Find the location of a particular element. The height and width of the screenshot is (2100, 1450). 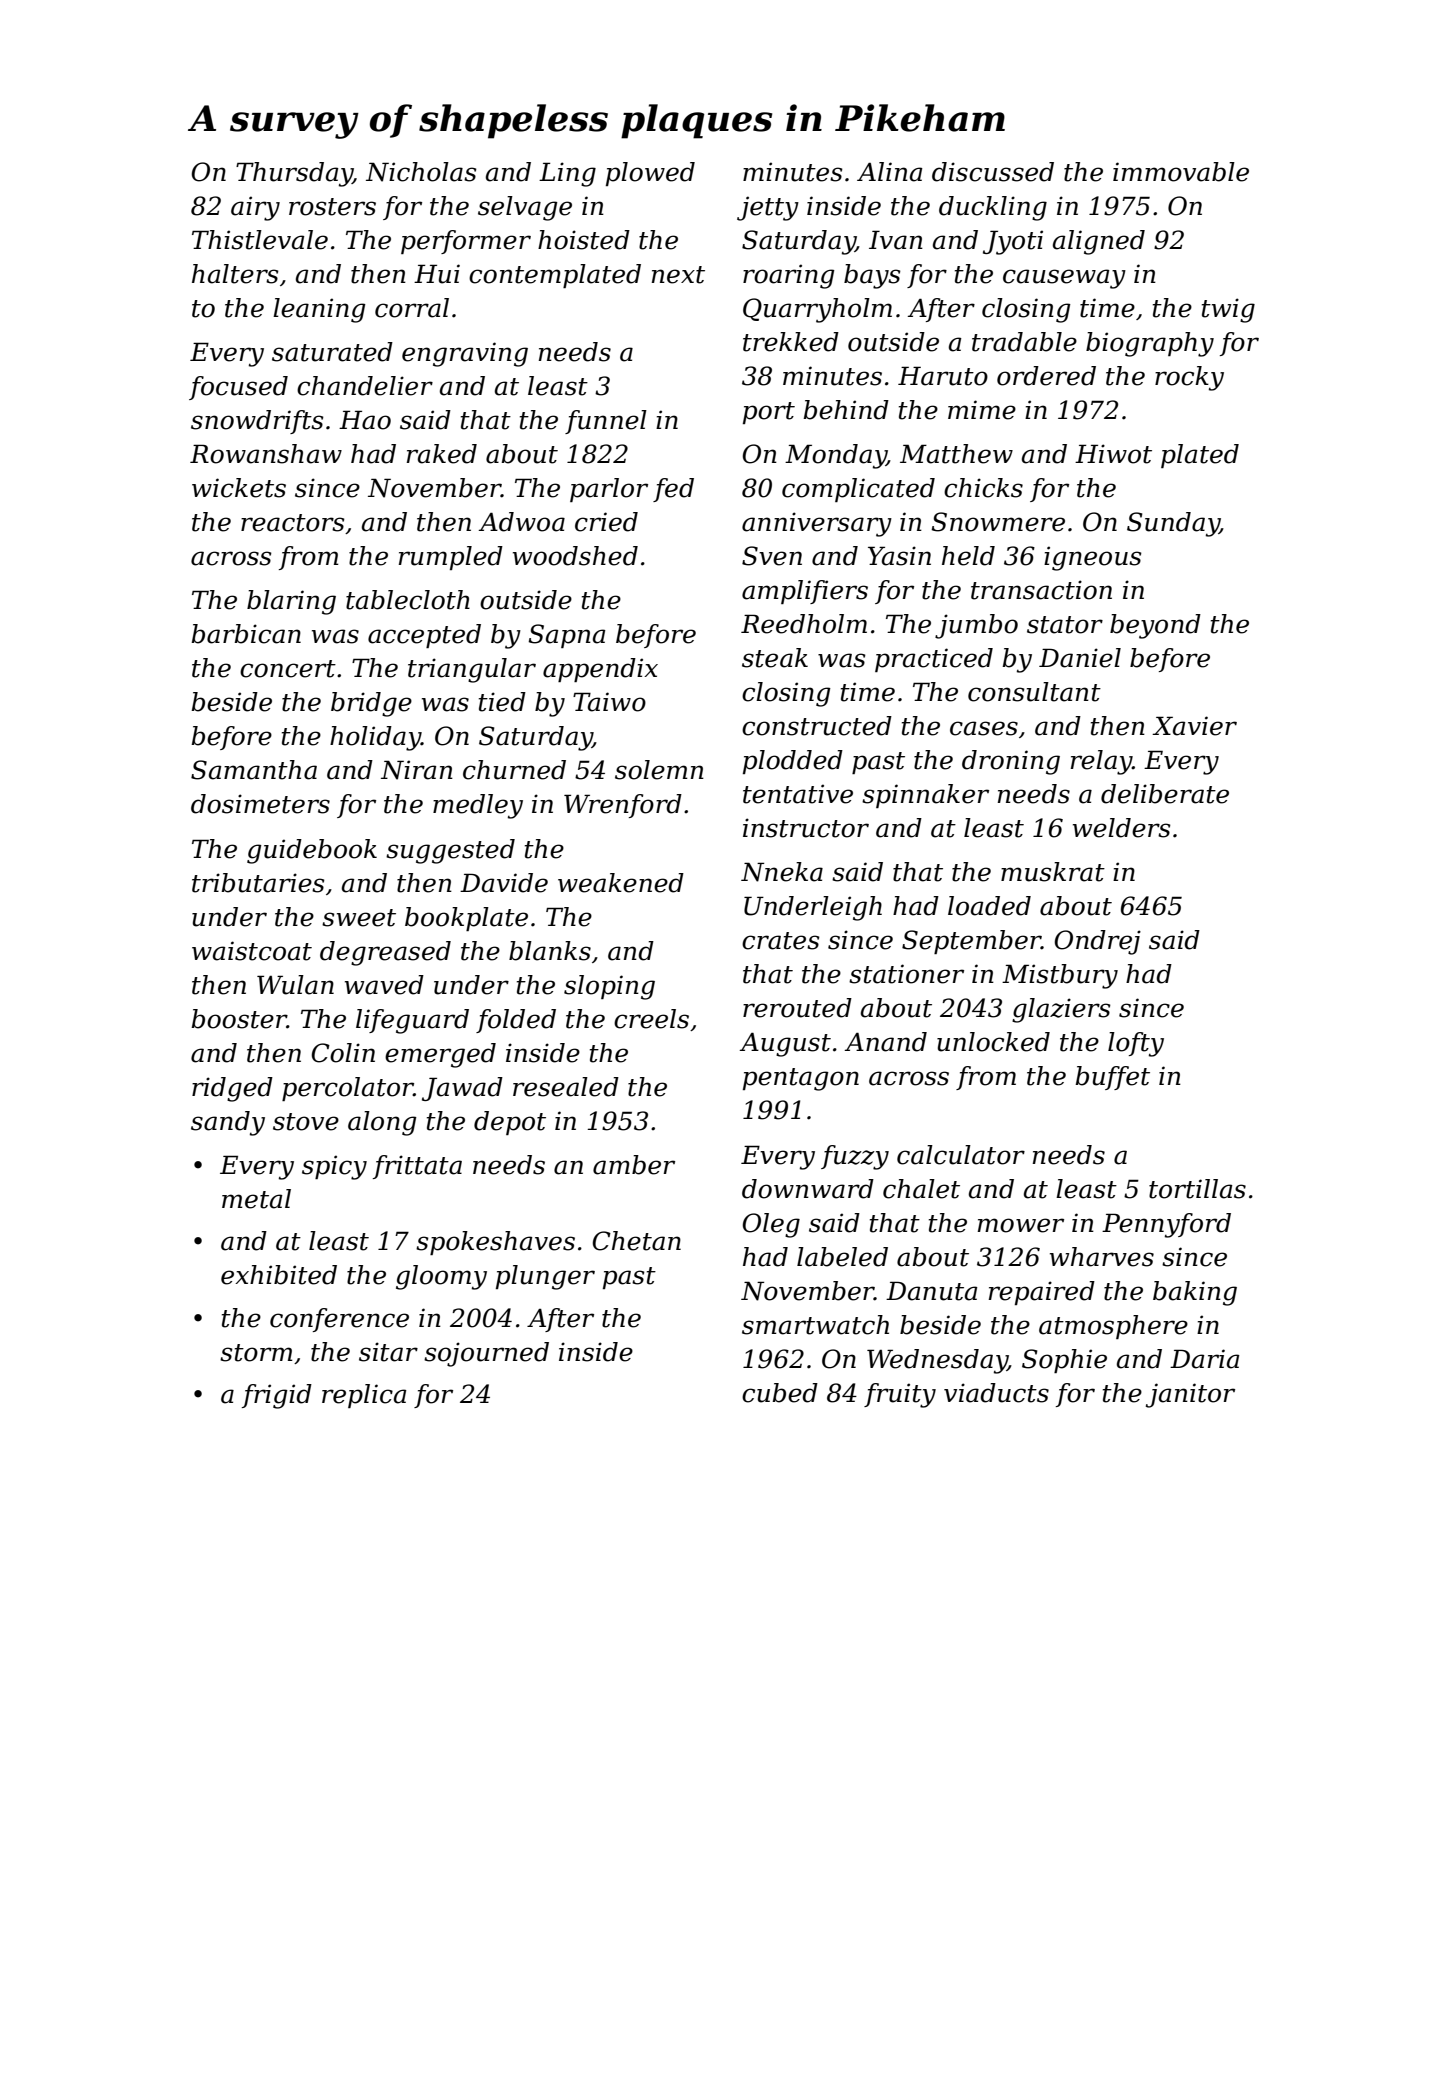

replica is located at coordinates (364, 1396).
